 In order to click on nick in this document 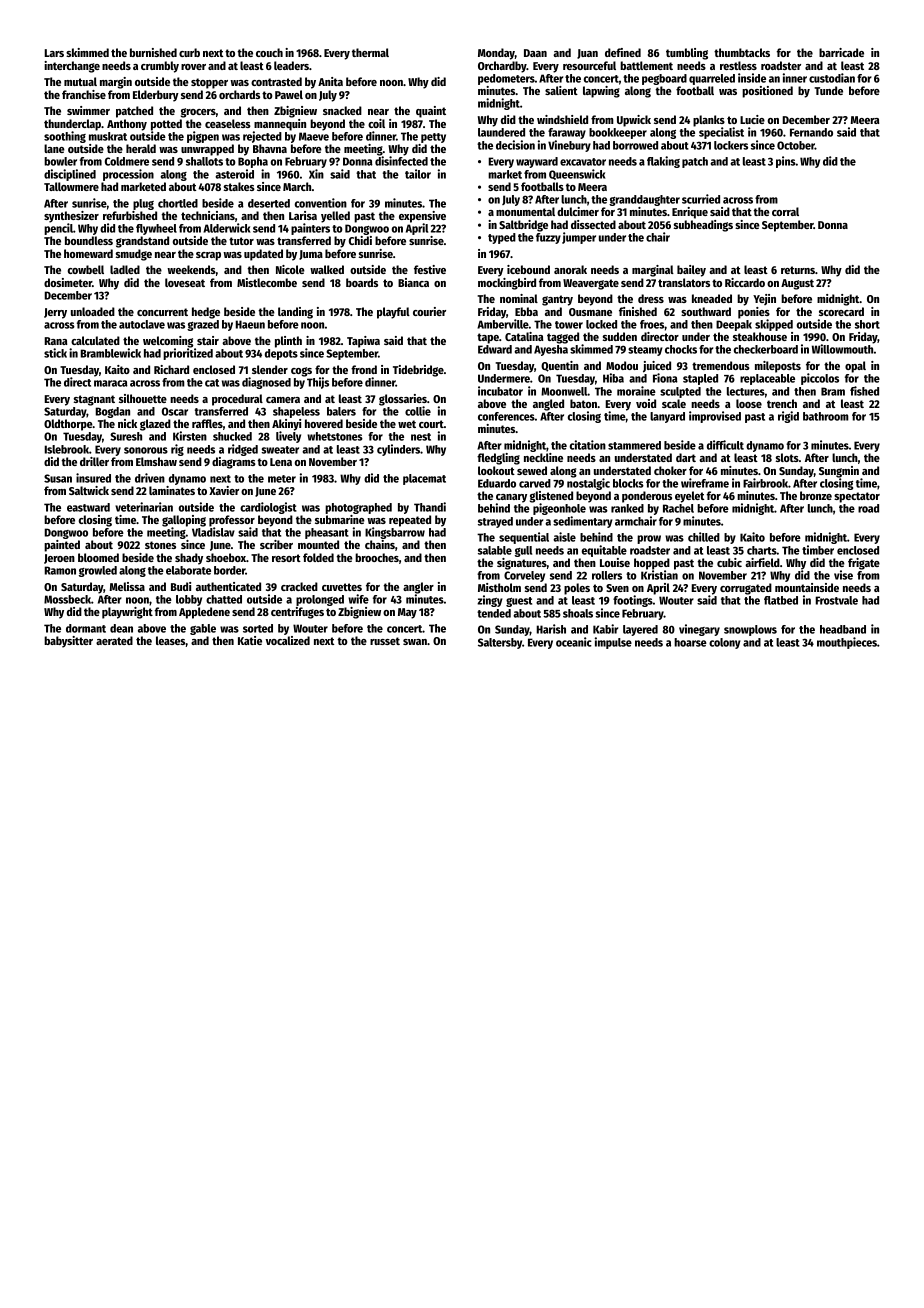, I will do `click(127, 423)`.
